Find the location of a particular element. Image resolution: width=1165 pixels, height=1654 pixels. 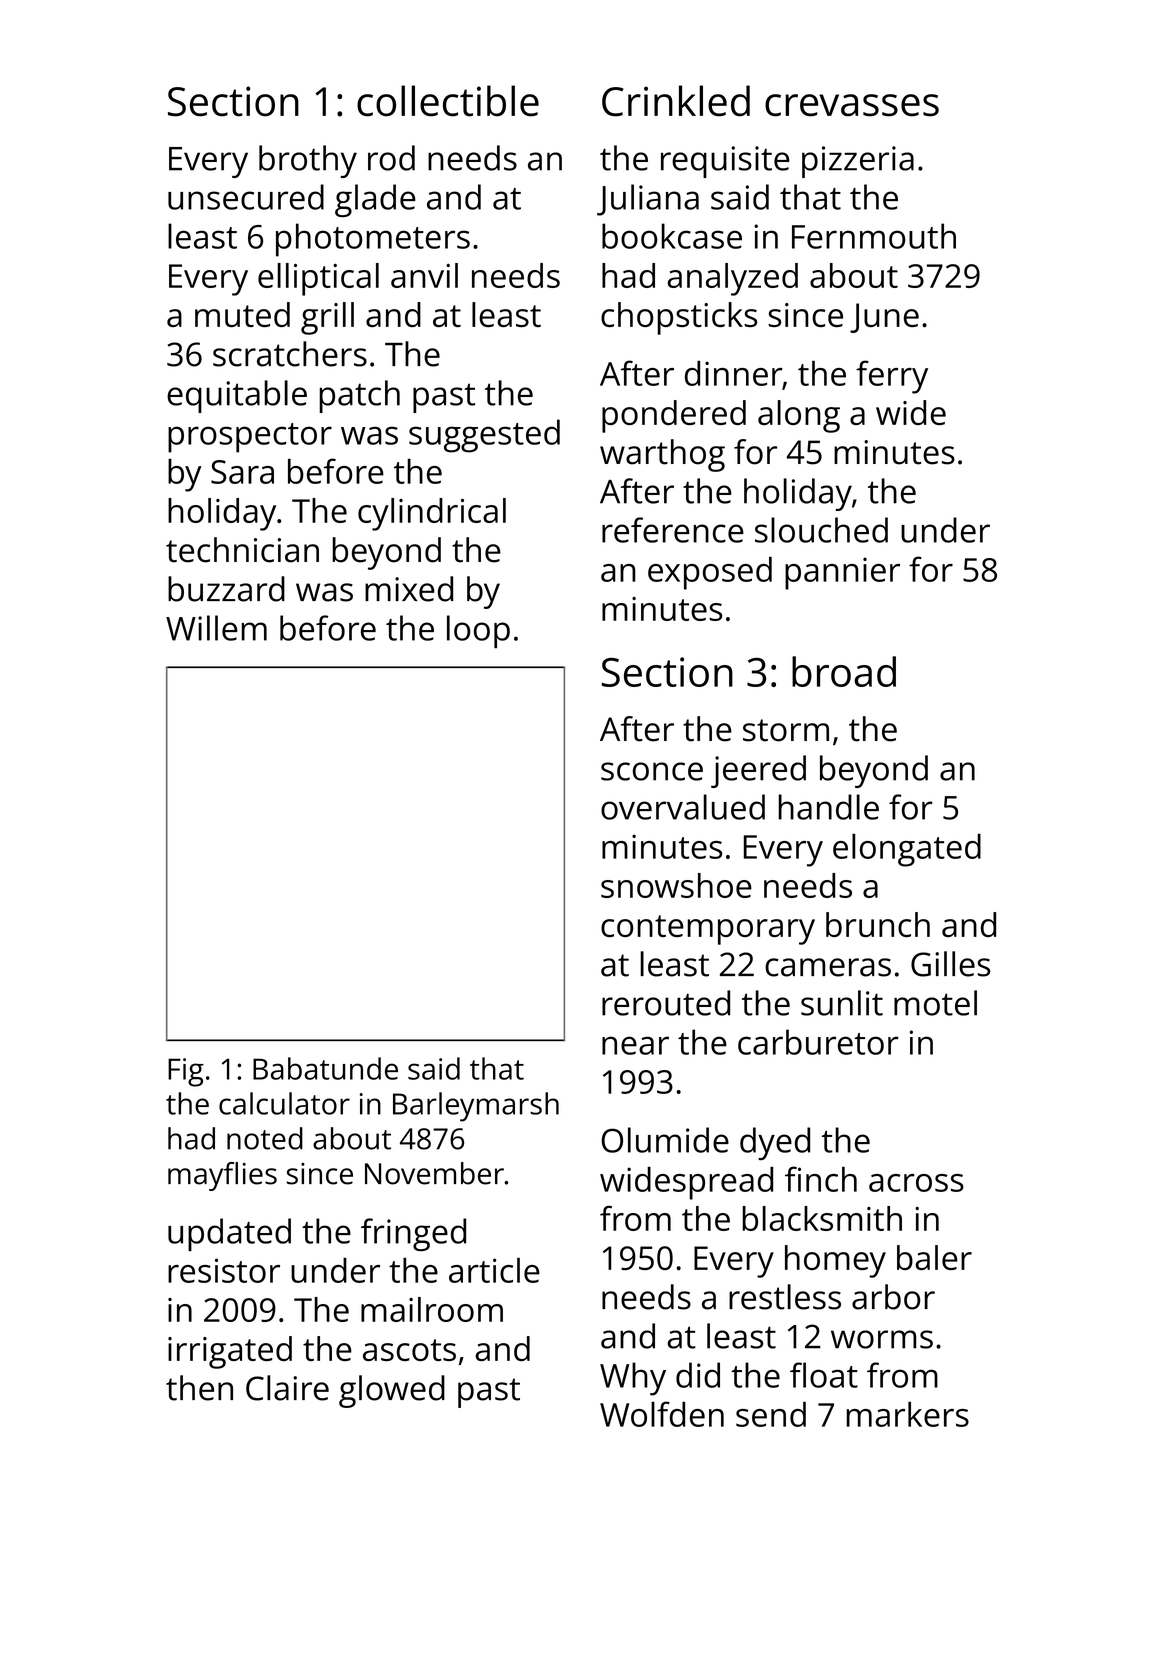

brothy is located at coordinates (308, 161).
